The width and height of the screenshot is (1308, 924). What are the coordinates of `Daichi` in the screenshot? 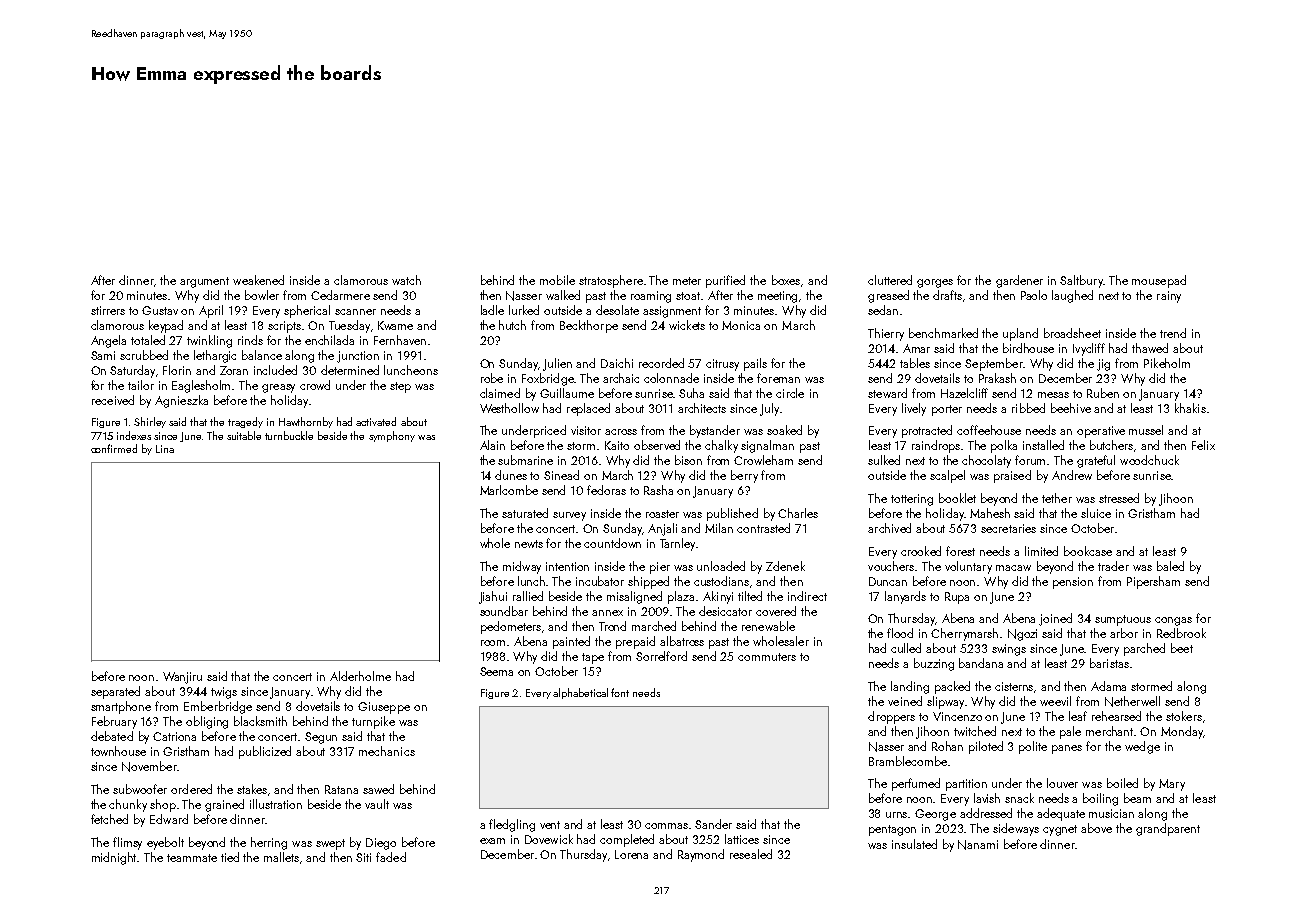 It's located at (617, 363).
